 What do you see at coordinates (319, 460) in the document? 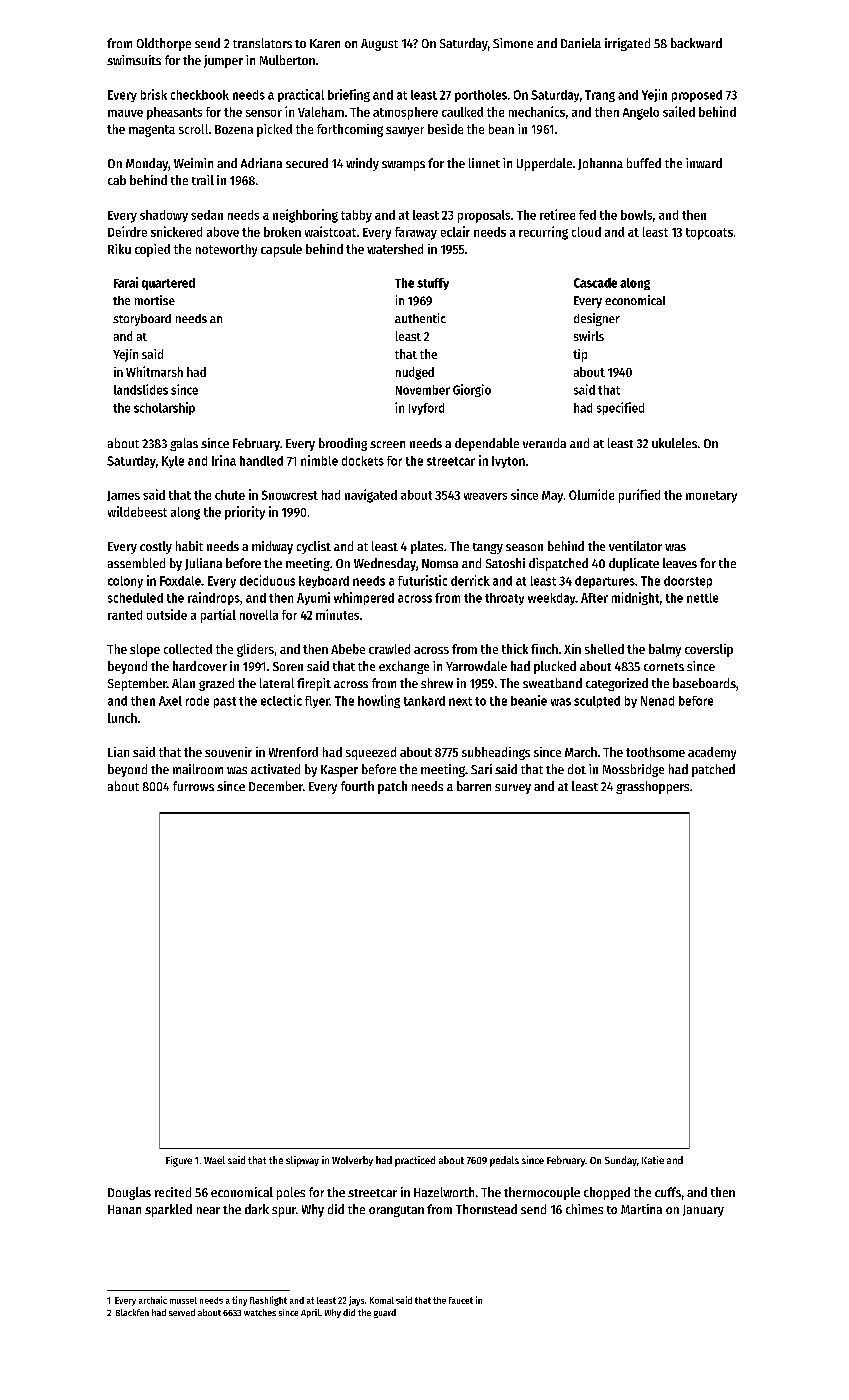
I see `nimble` at bounding box center [319, 460].
